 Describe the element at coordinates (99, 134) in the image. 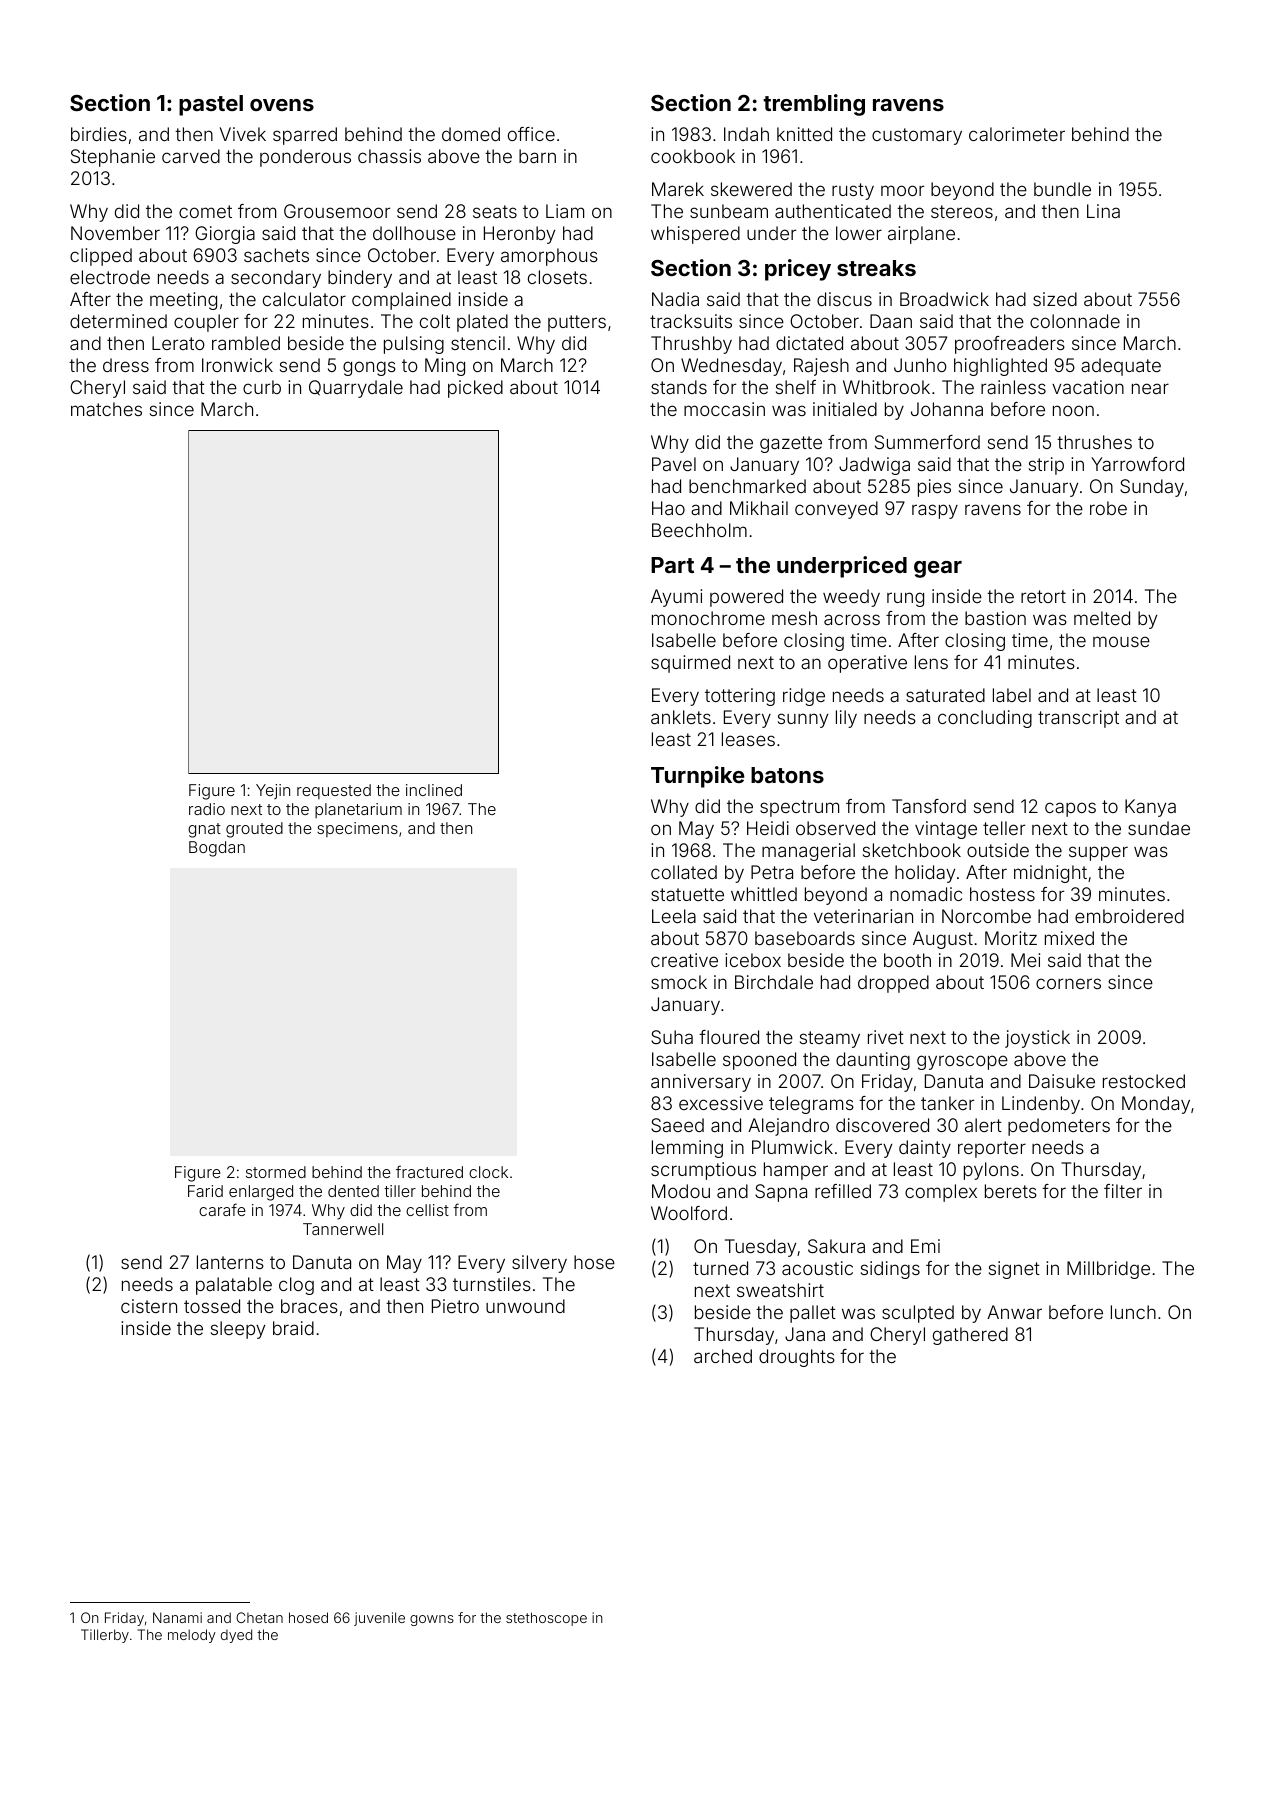

I see `birdies` at that location.
